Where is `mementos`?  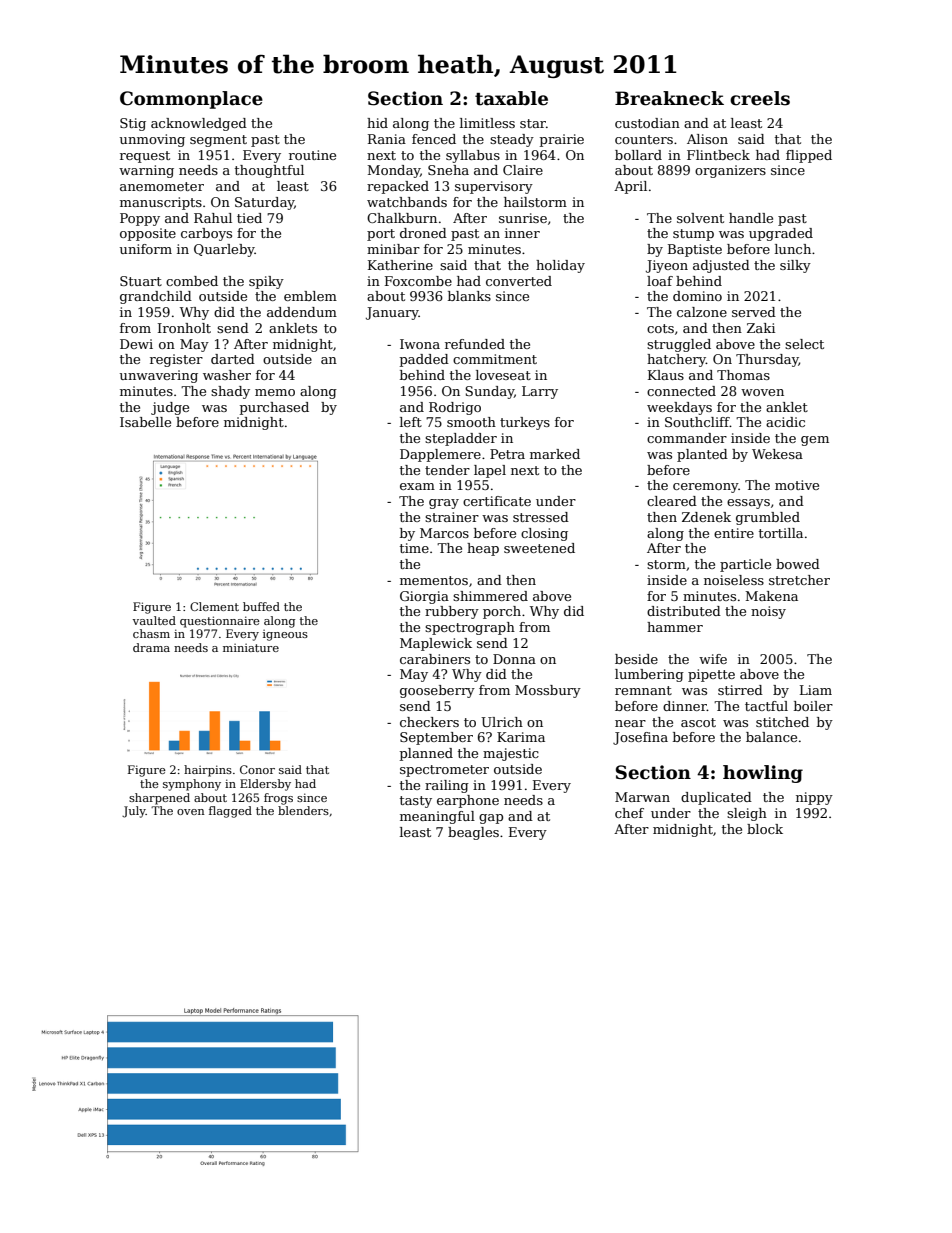
mementos is located at coordinates (434, 580).
